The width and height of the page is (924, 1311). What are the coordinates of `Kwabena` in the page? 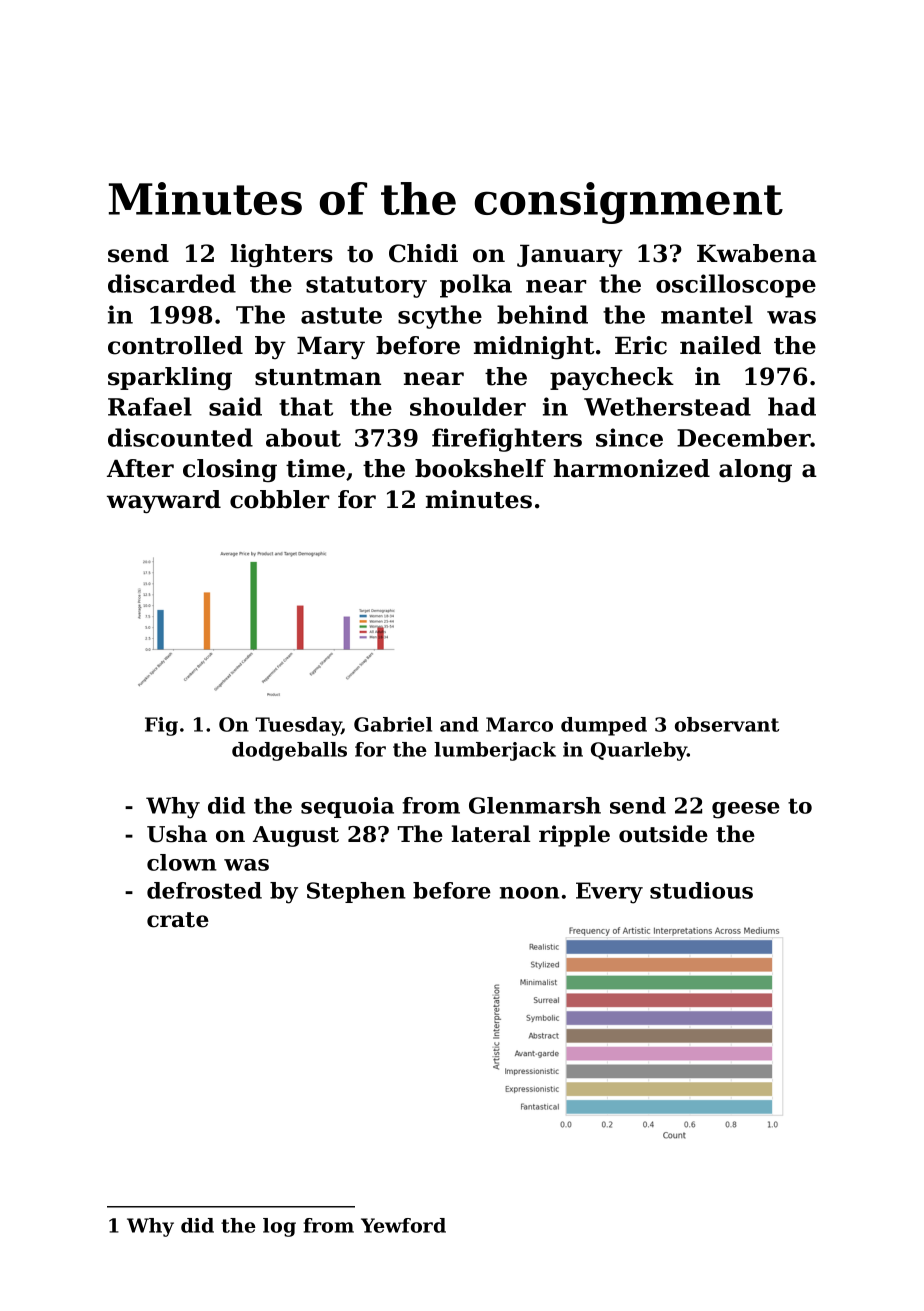 It's located at (757, 253).
